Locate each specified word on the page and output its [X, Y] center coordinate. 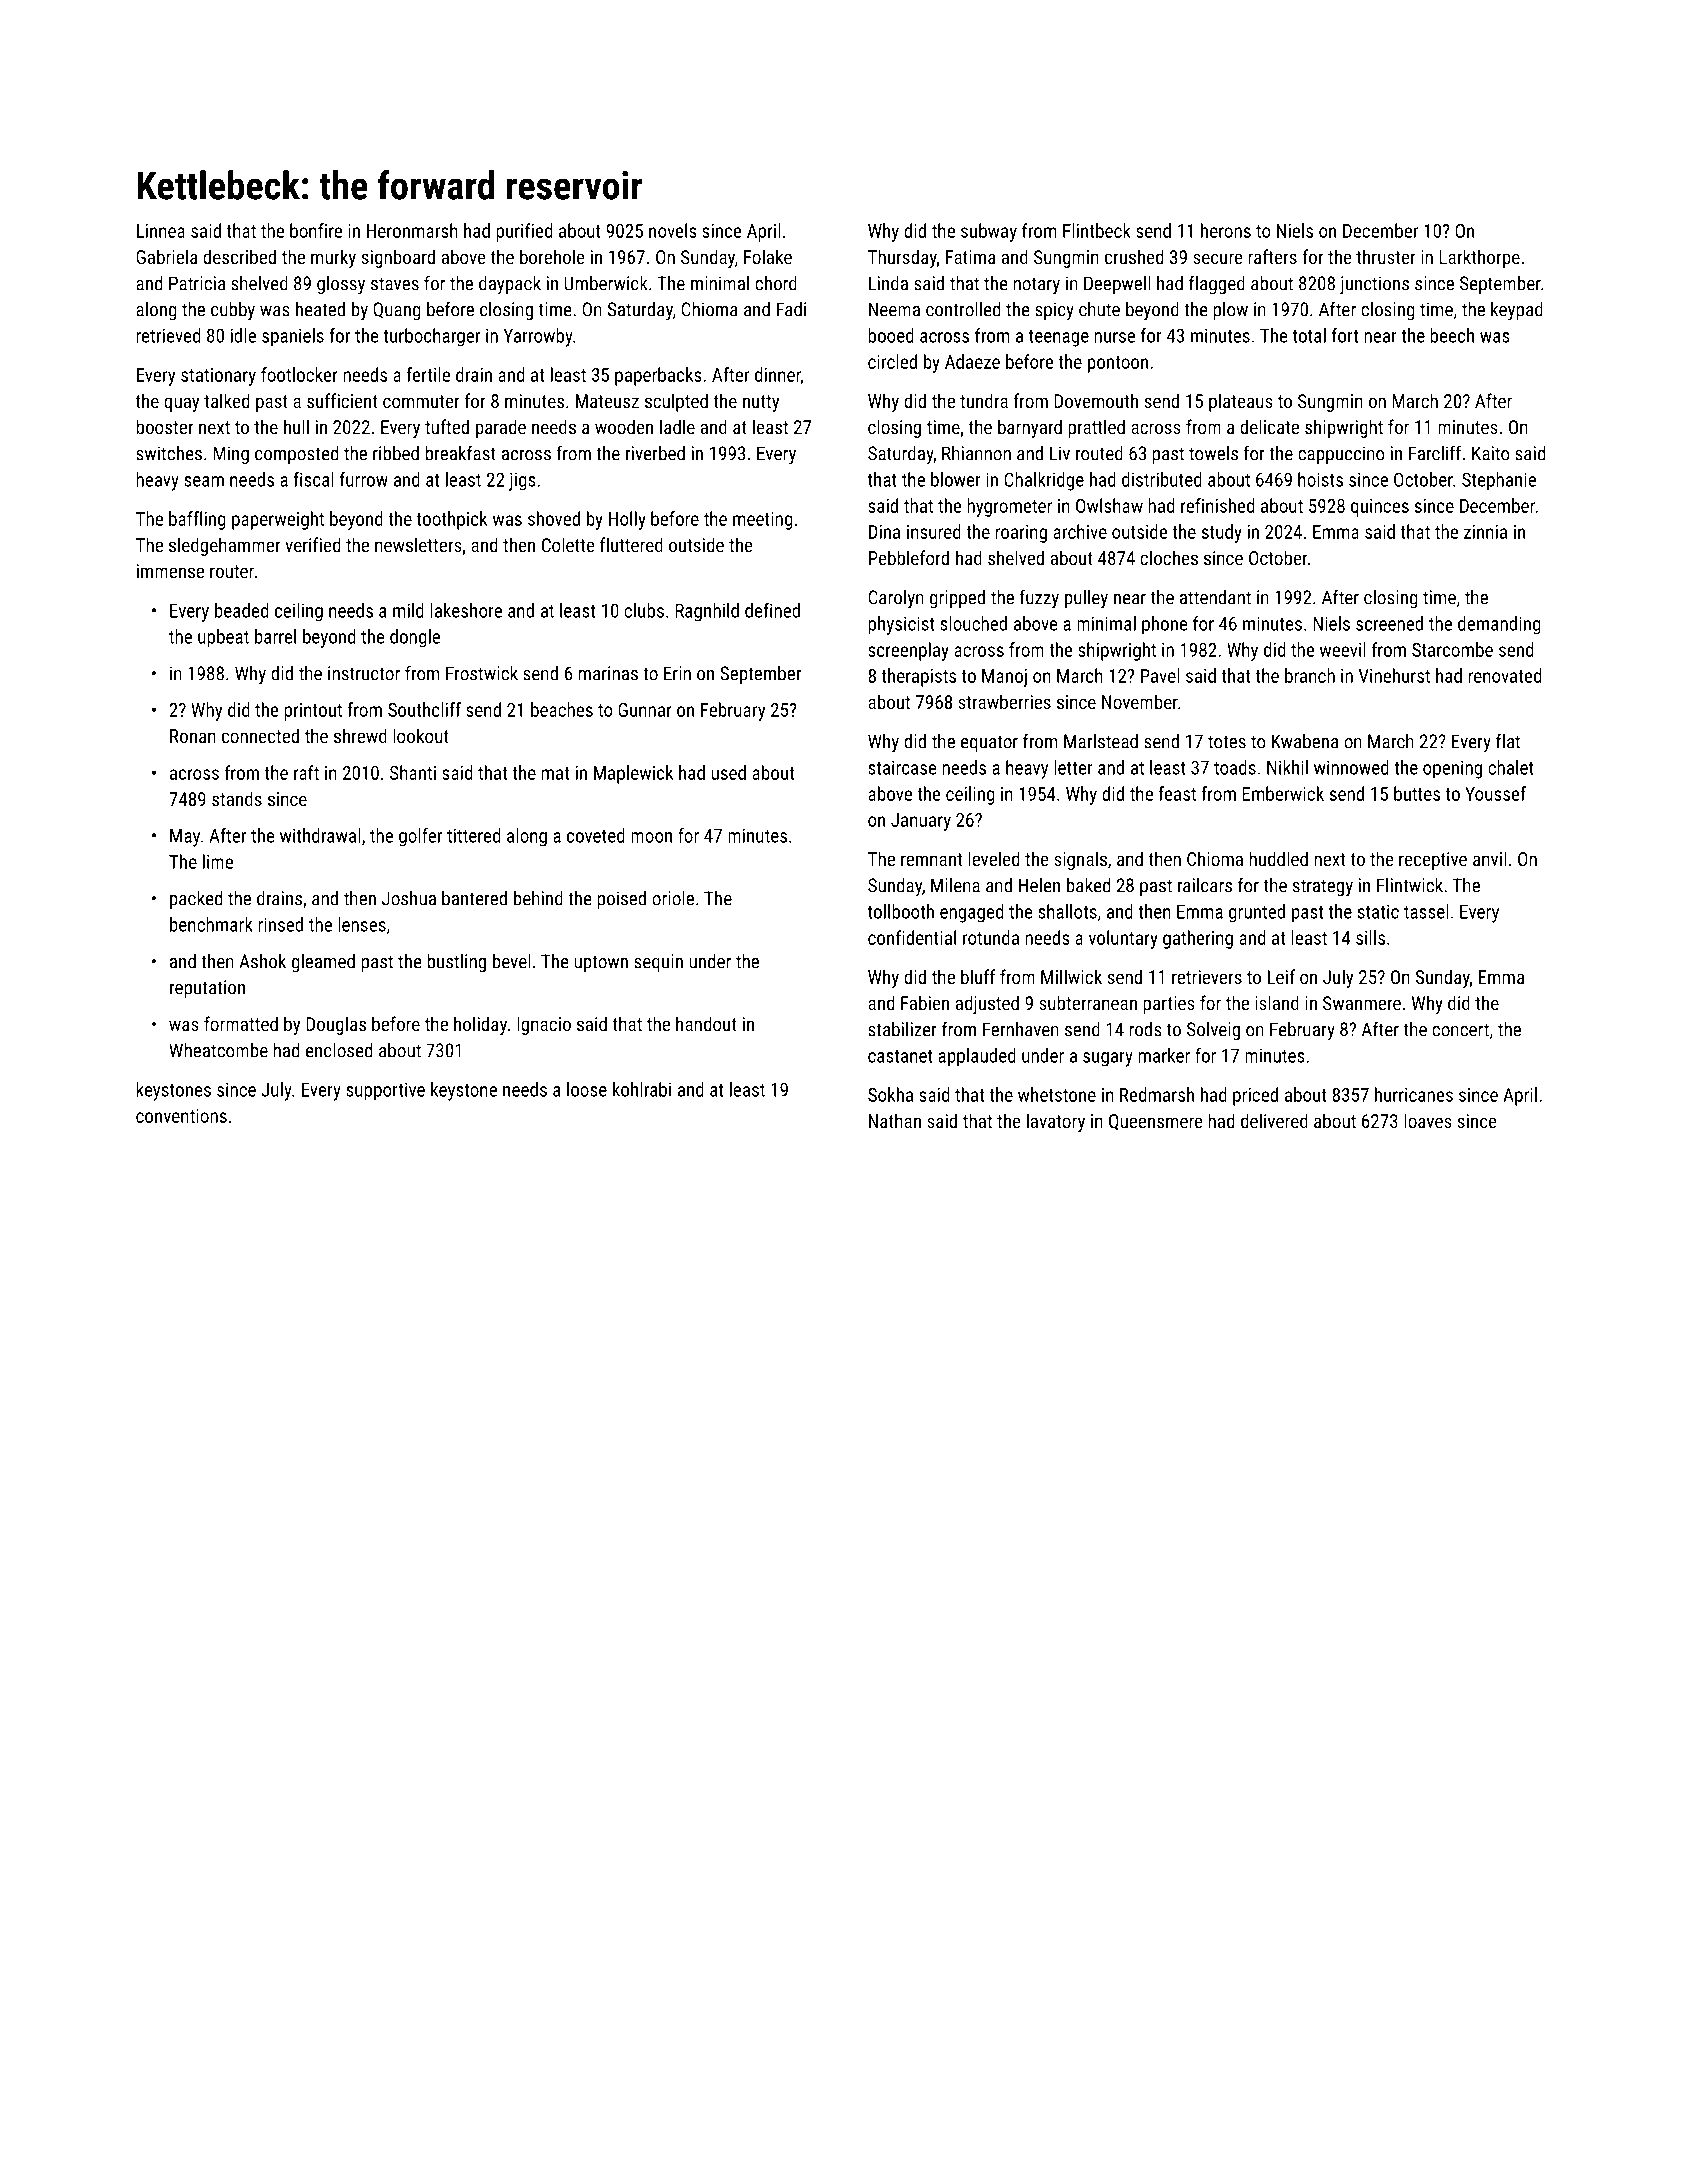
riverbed [655, 453]
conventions [181, 1116]
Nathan [895, 1120]
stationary [218, 377]
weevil [1343, 649]
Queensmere [1156, 1122]
